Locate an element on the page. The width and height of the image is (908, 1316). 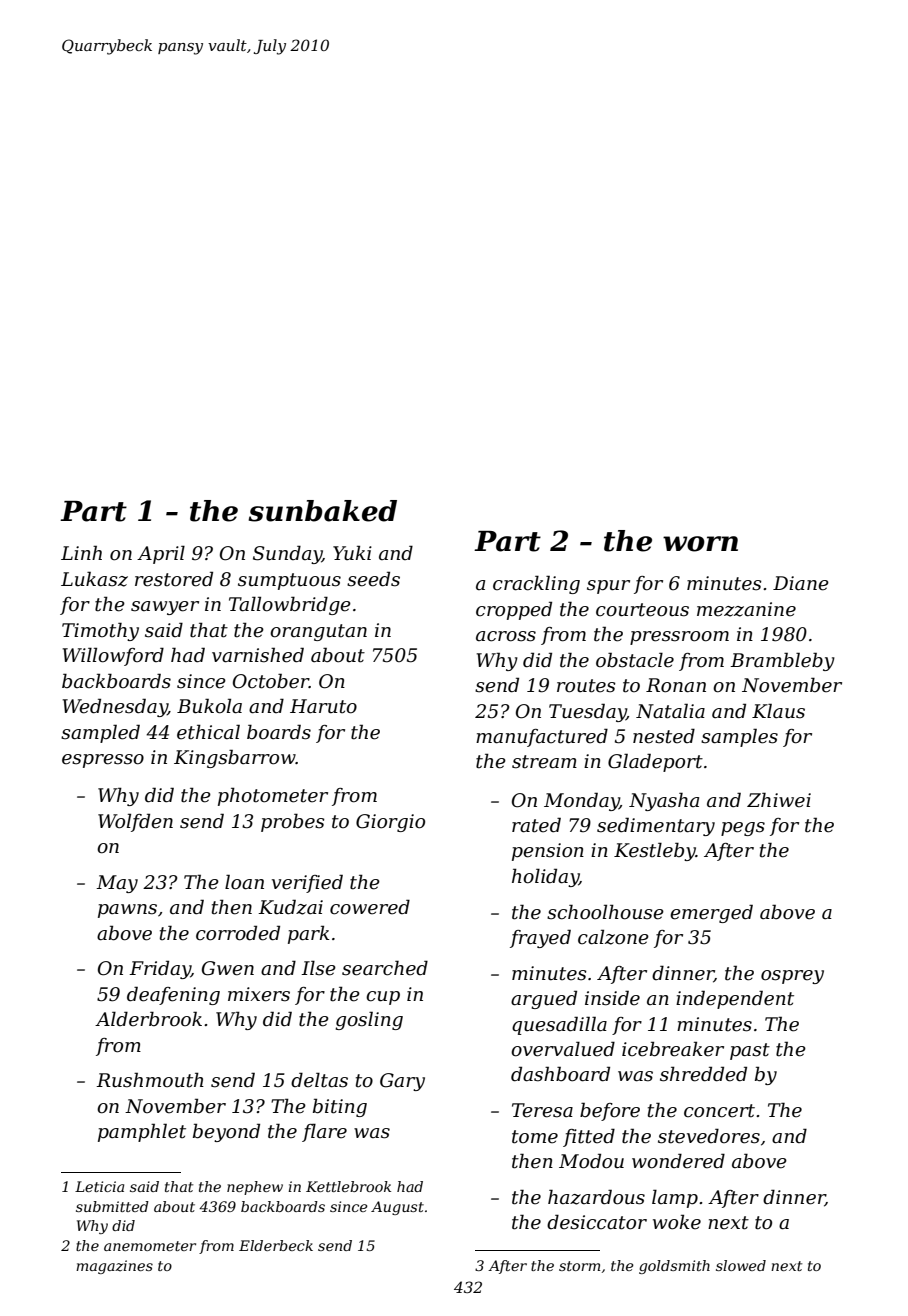
April is located at coordinates (161, 554).
